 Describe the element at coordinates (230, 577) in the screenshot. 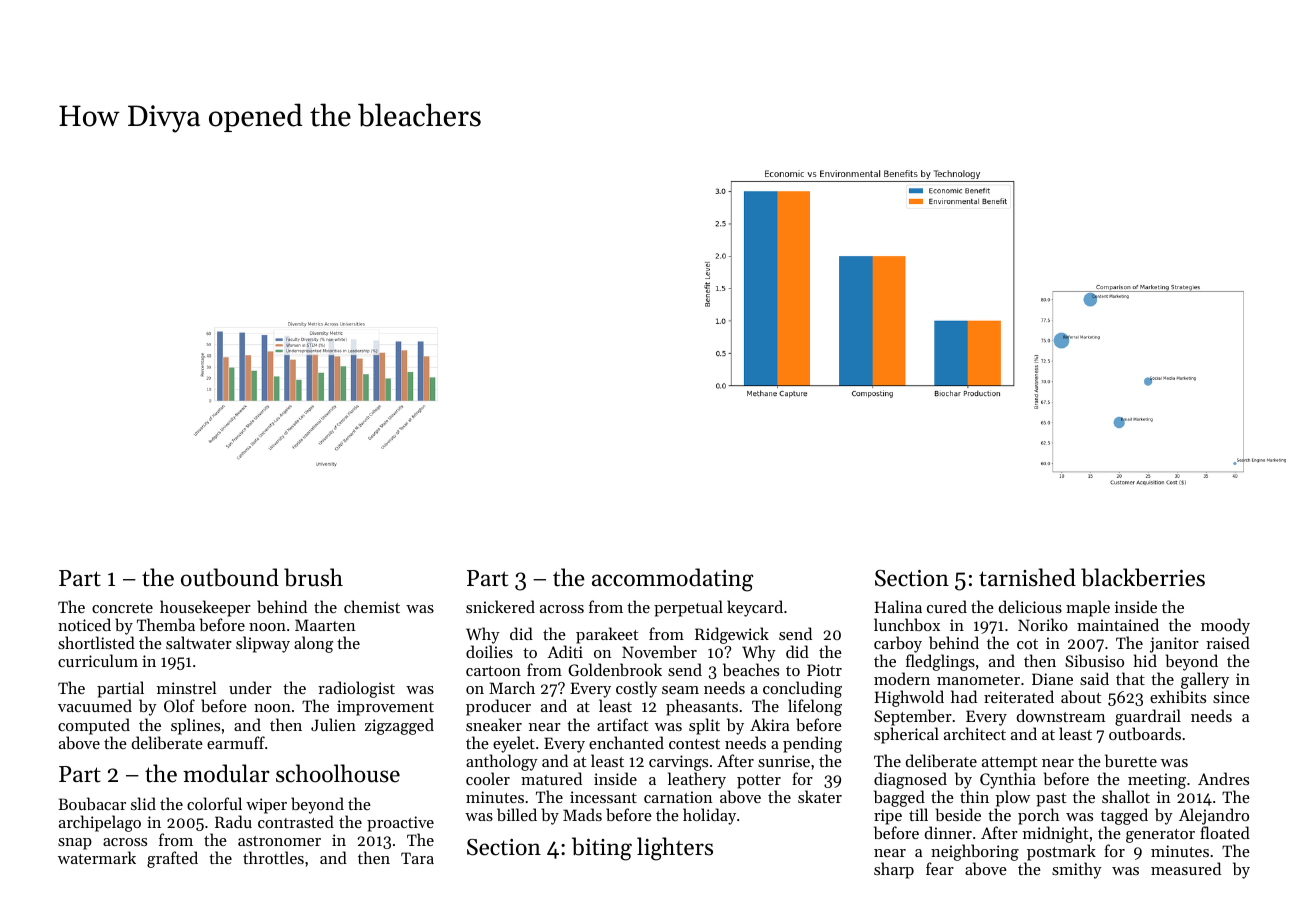

I see `outbound` at that location.
